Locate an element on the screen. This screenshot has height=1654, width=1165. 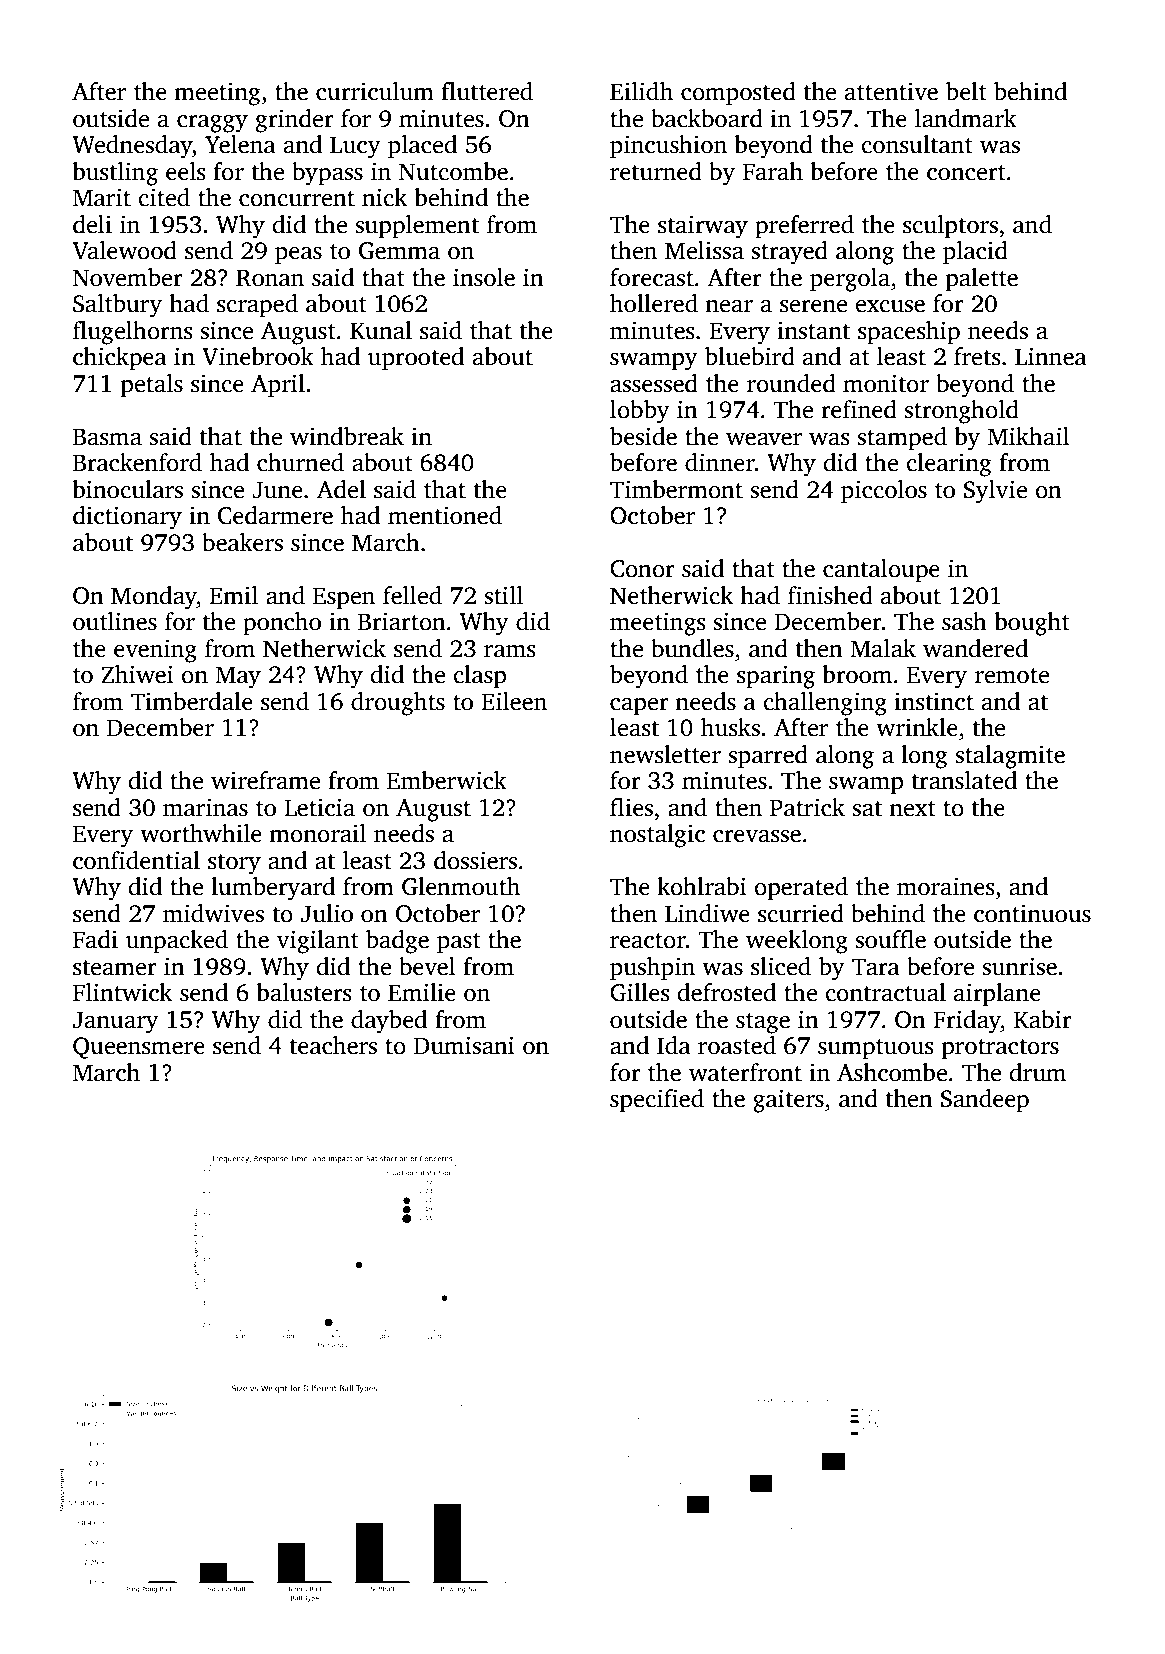
piccolos is located at coordinates (884, 492).
